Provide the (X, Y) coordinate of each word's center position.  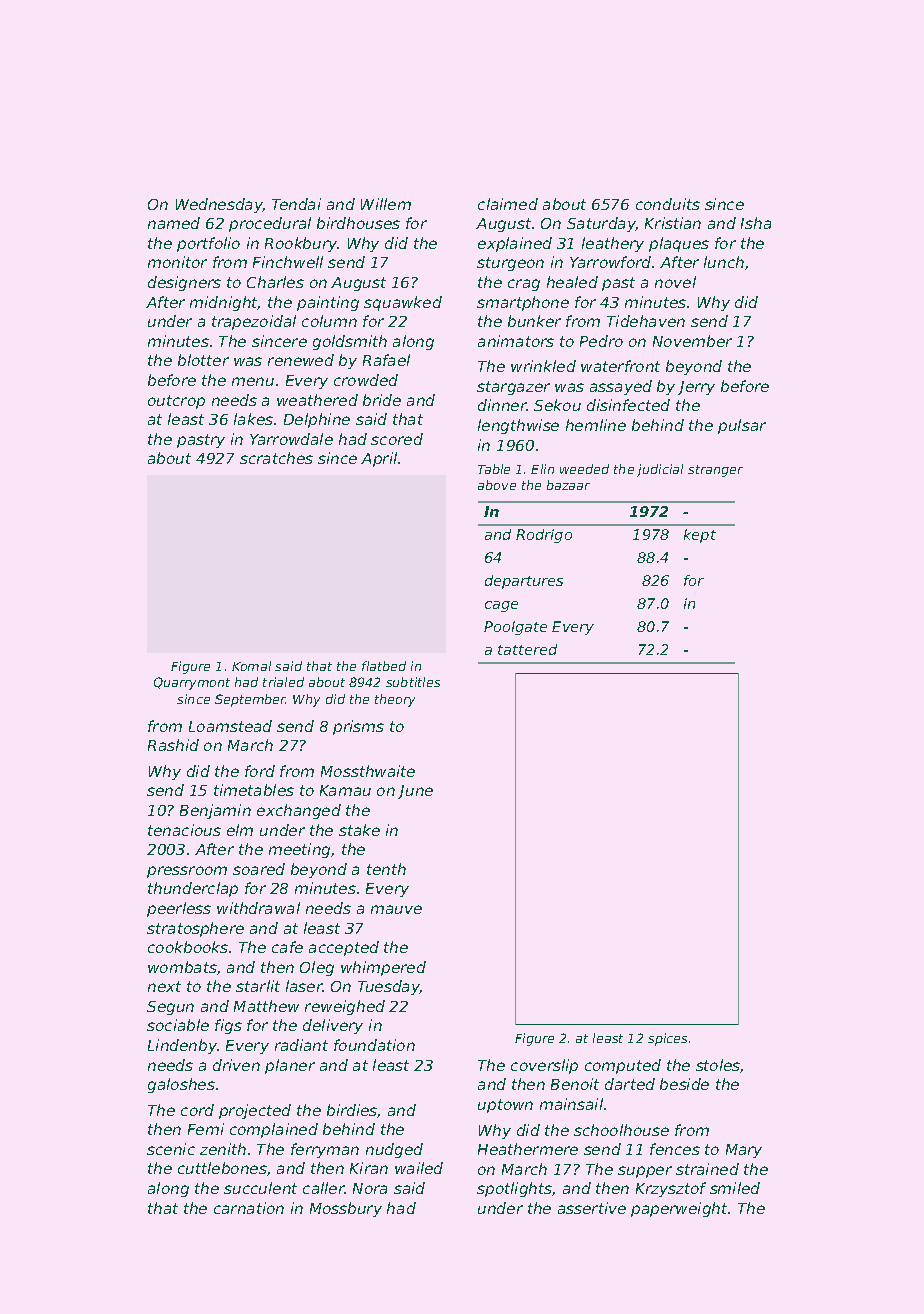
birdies (352, 1111)
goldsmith (350, 342)
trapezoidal (254, 322)
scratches (276, 458)
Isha (756, 223)
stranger (715, 471)
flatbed (384, 666)
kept (700, 536)
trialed (283, 682)
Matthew (266, 1006)
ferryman (325, 1150)
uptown (505, 1106)
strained (707, 1169)
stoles (718, 1066)
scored (397, 439)
